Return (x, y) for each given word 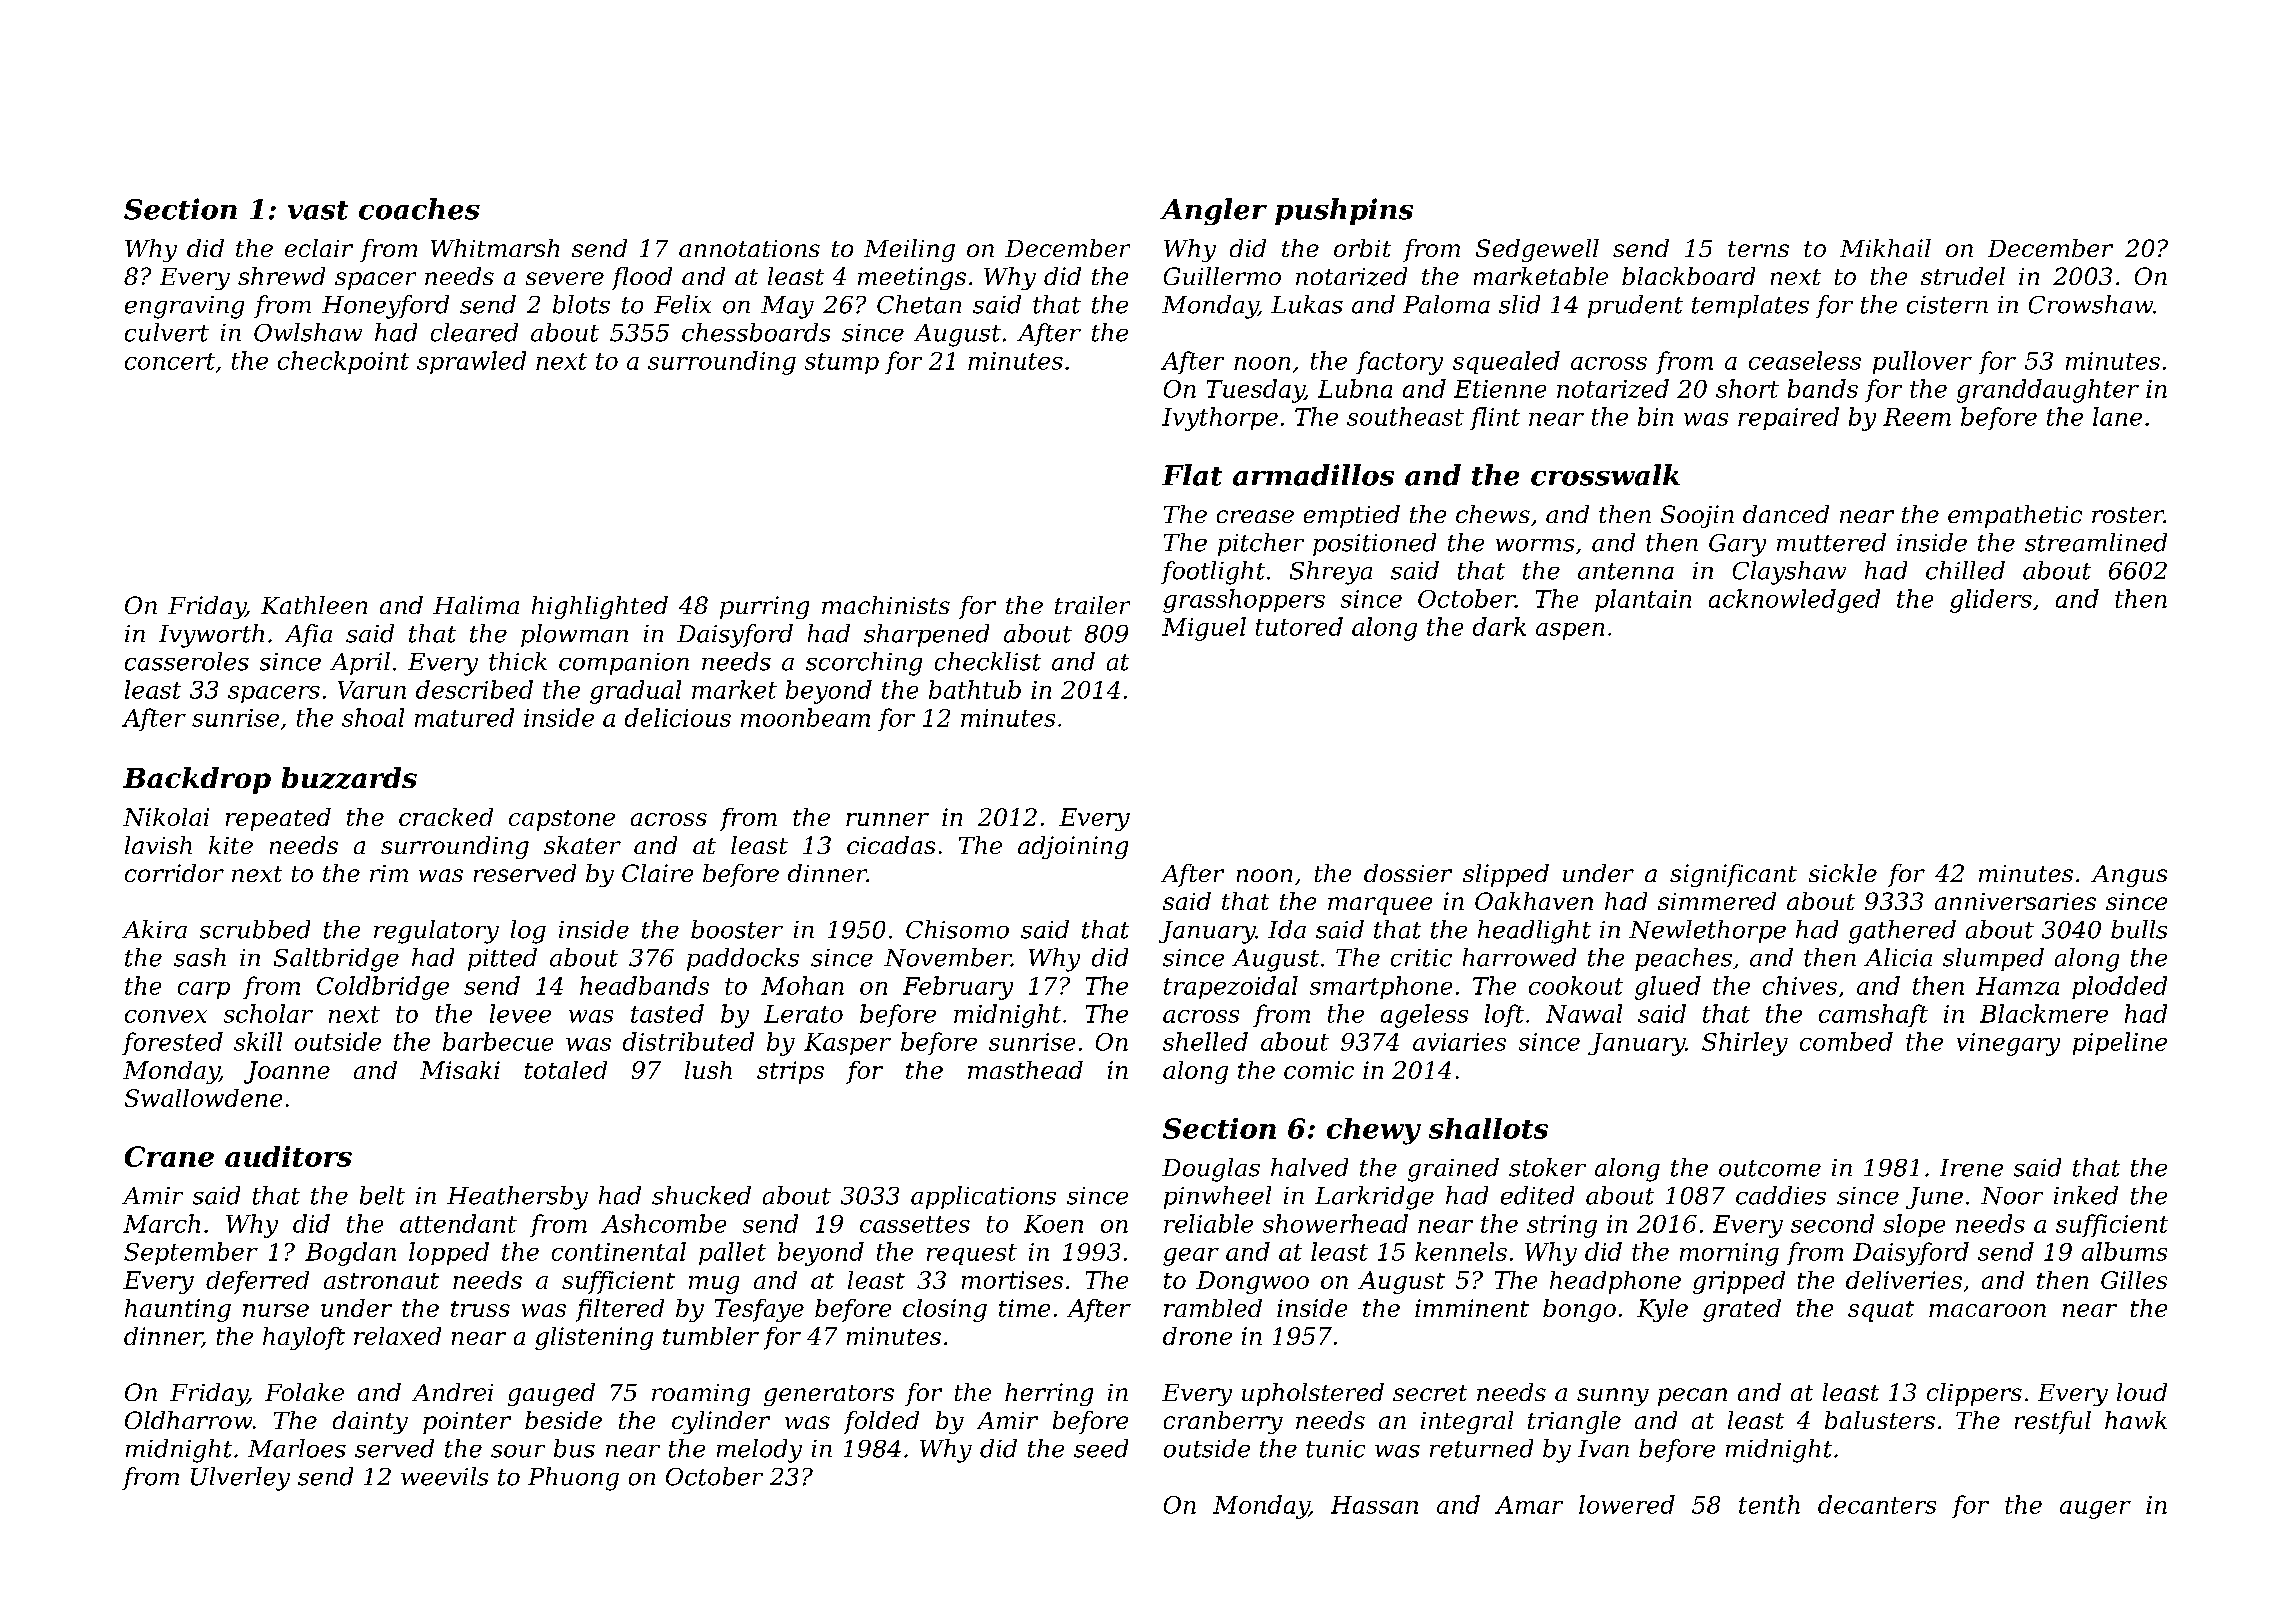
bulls (2139, 929)
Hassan (1374, 1505)
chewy (1374, 1131)
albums (2124, 1251)
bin (1655, 416)
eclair (319, 248)
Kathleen (314, 605)
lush (708, 1070)
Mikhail (1885, 248)
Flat (1192, 475)
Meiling (909, 250)
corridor (174, 873)
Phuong (573, 1479)
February (958, 988)
